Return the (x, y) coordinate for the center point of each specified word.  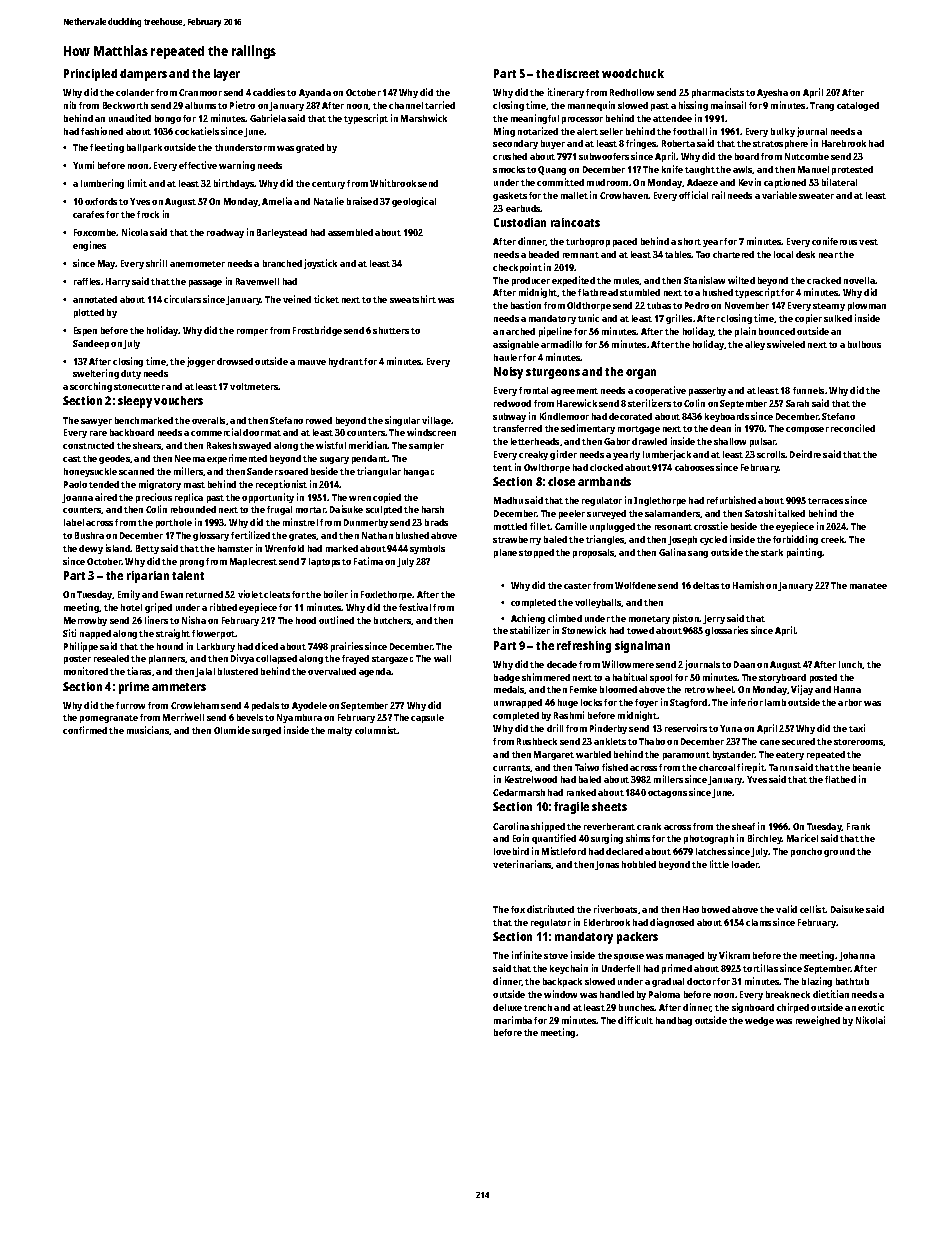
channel (406, 105)
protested (852, 170)
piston (686, 619)
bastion (526, 305)
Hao (691, 909)
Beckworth (125, 105)
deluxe (507, 1007)
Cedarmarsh (519, 792)
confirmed (85, 730)
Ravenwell (257, 281)
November (747, 305)
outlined (336, 620)
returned (204, 594)
